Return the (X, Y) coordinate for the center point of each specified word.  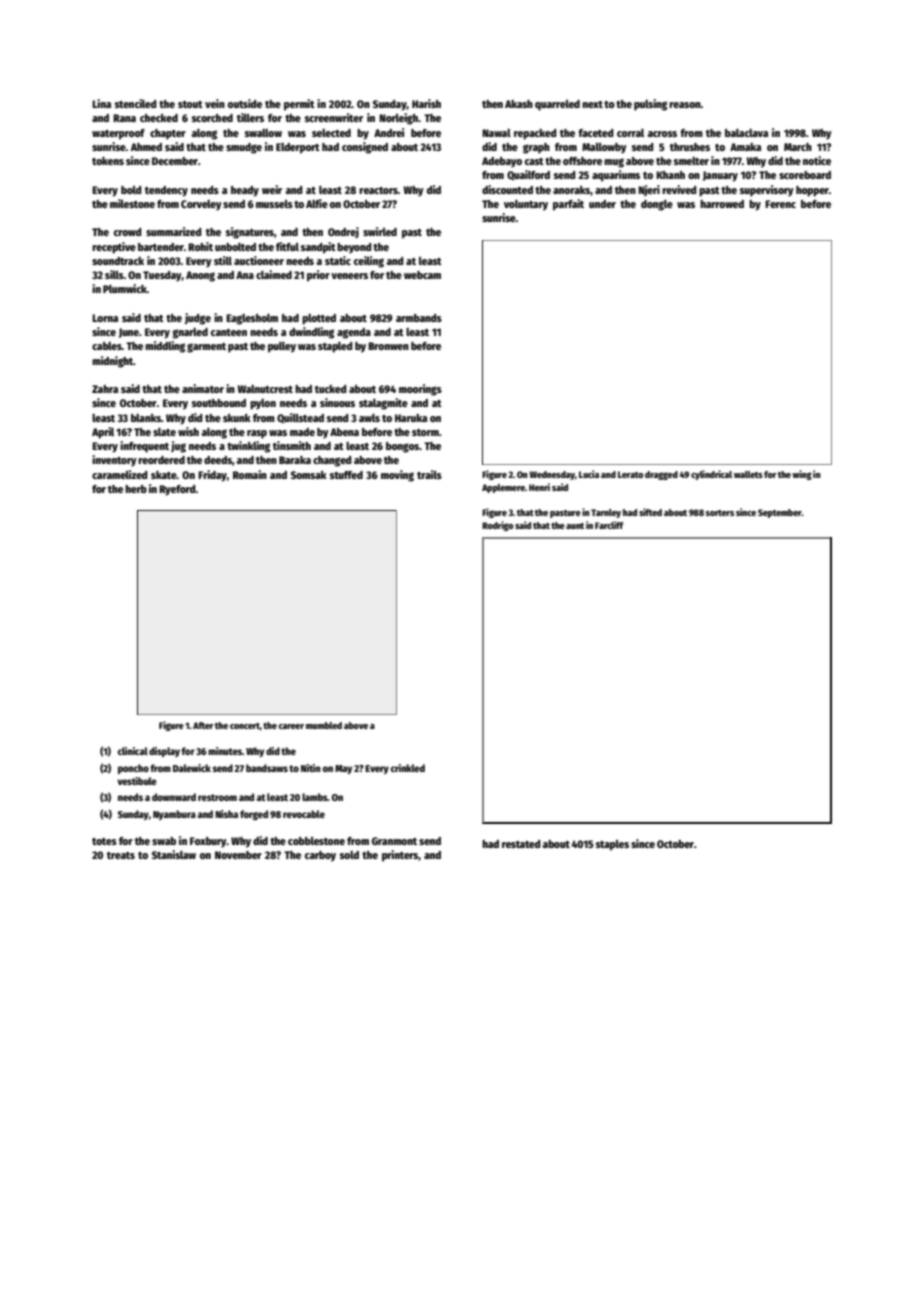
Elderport (298, 148)
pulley (282, 347)
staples (612, 845)
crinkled (408, 768)
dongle (657, 205)
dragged (661, 475)
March (798, 147)
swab (164, 841)
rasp (257, 434)
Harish (426, 103)
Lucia (589, 474)
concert (245, 726)
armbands (419, 318)
